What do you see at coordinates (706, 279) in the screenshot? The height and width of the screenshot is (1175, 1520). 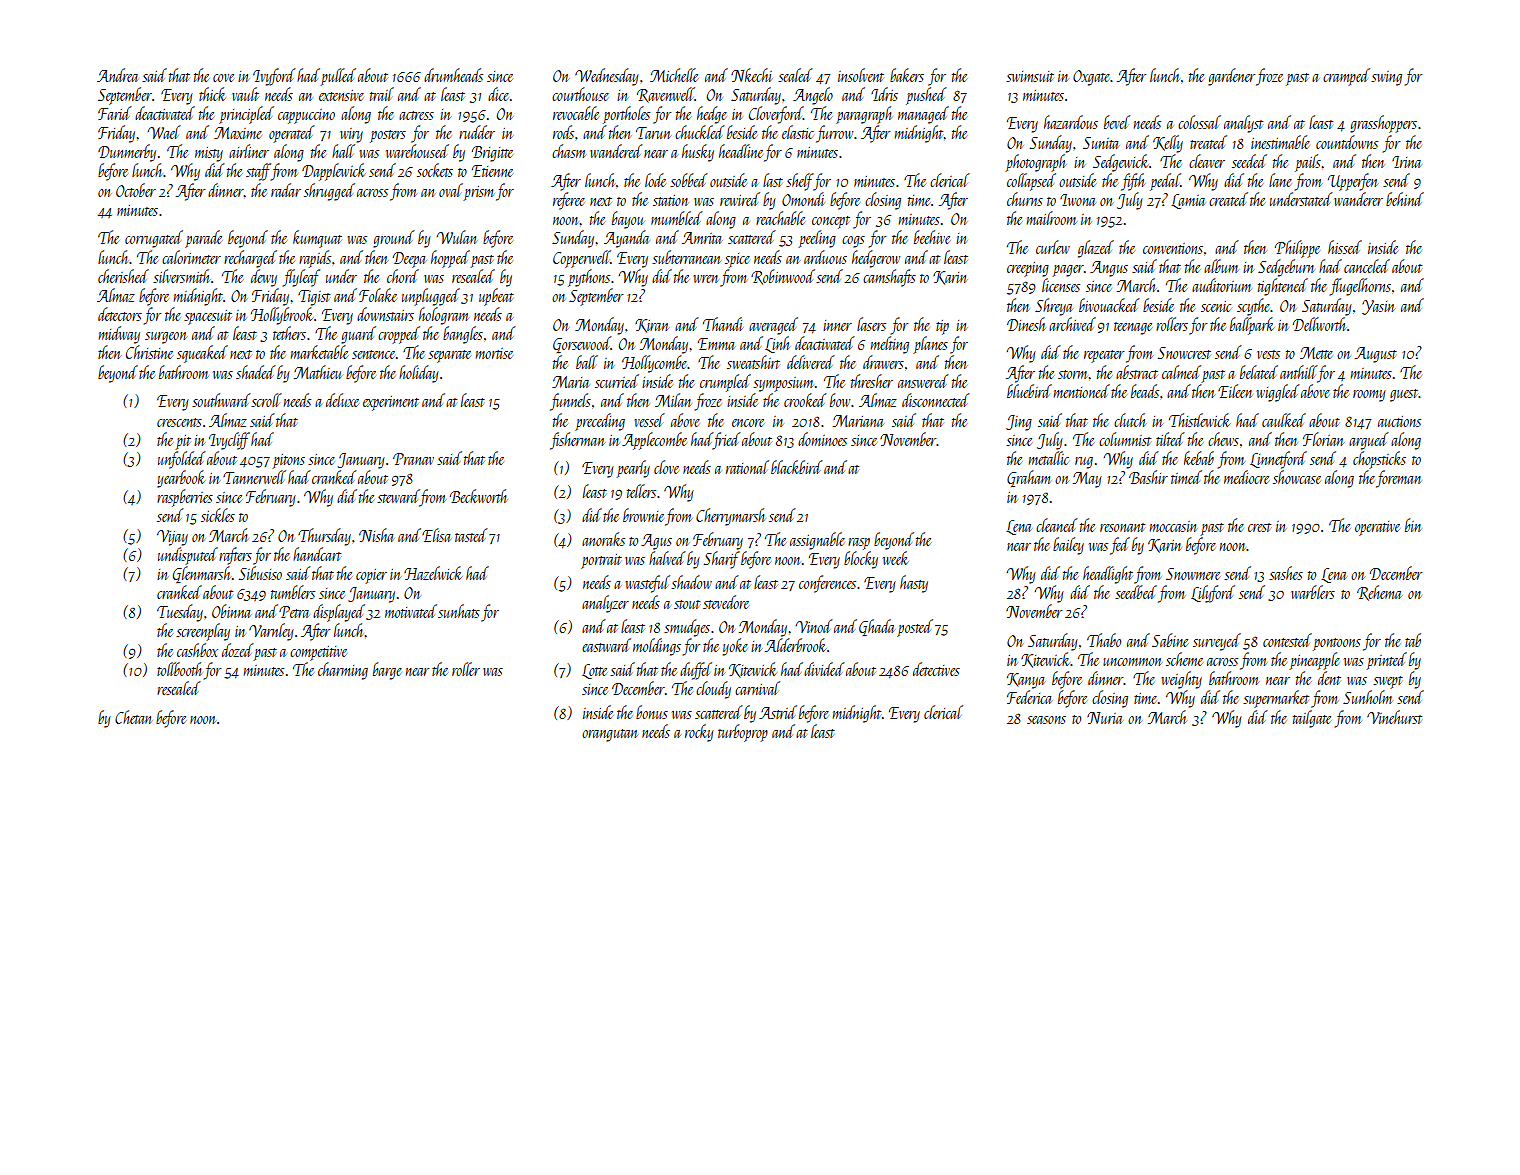 I see `wren` at bounding box center [706, 279].
